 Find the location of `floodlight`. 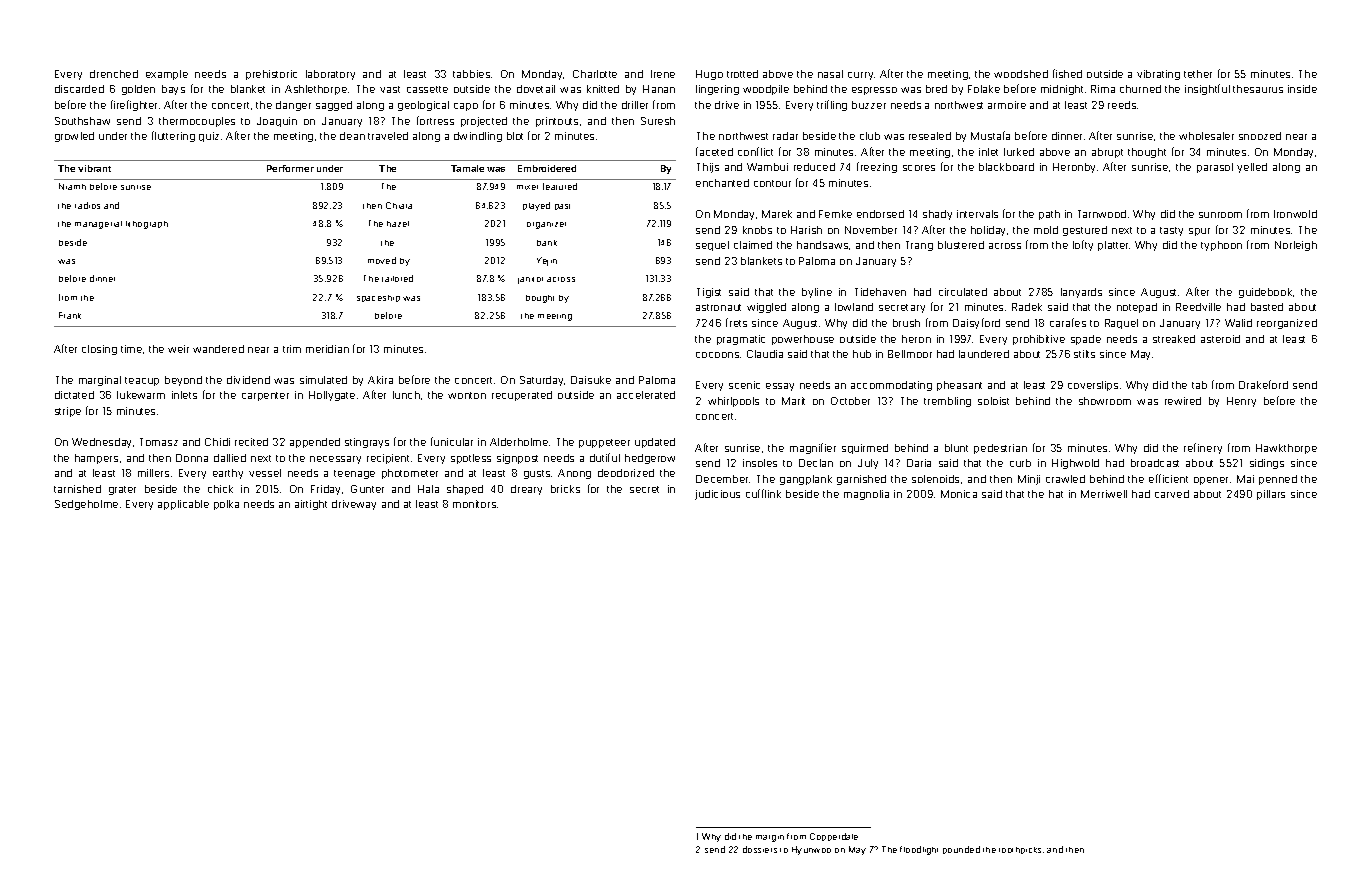

floodlight is located at coordinates (919, 850).
